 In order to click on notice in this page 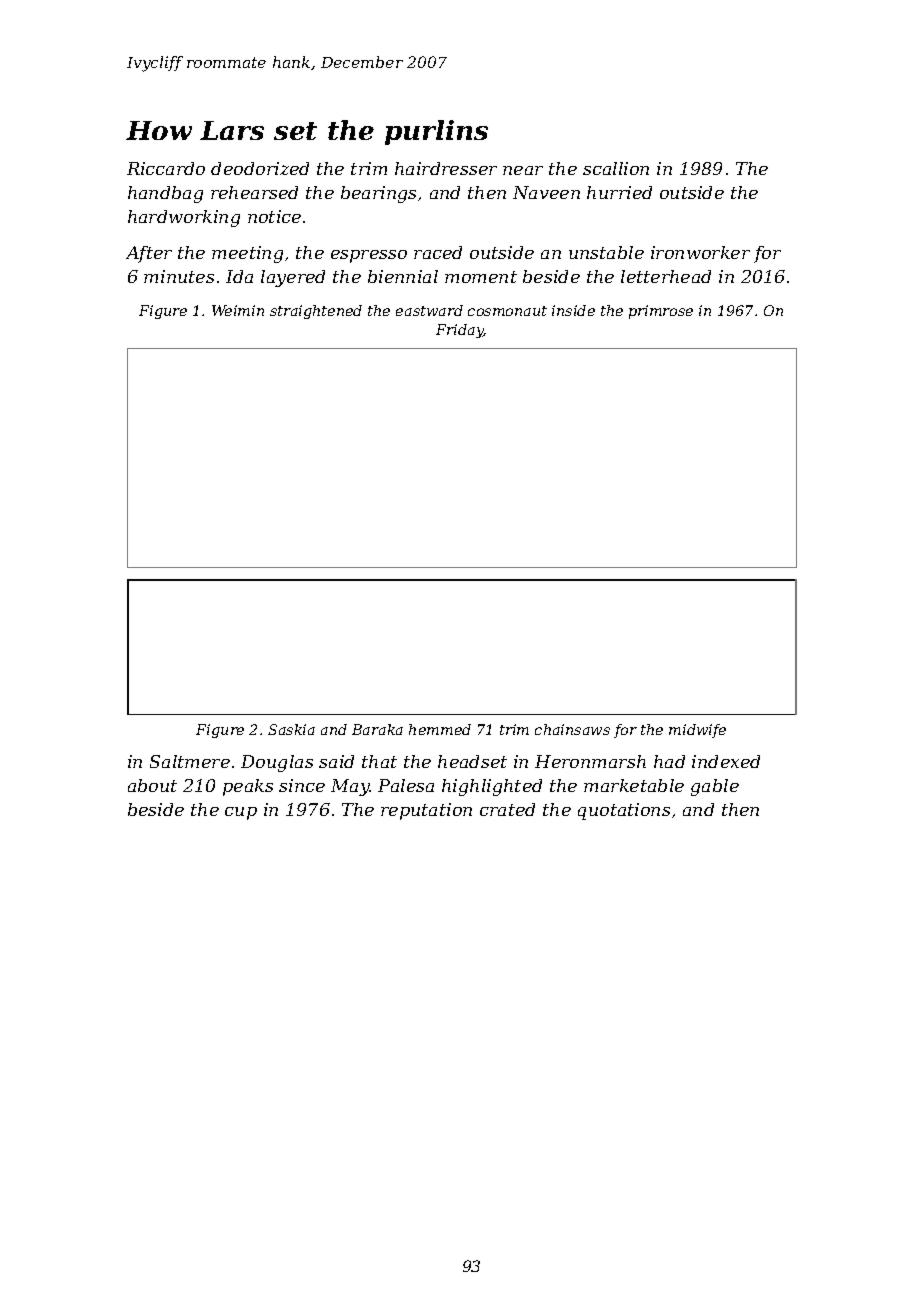, I will do `click(274, 216)`.
